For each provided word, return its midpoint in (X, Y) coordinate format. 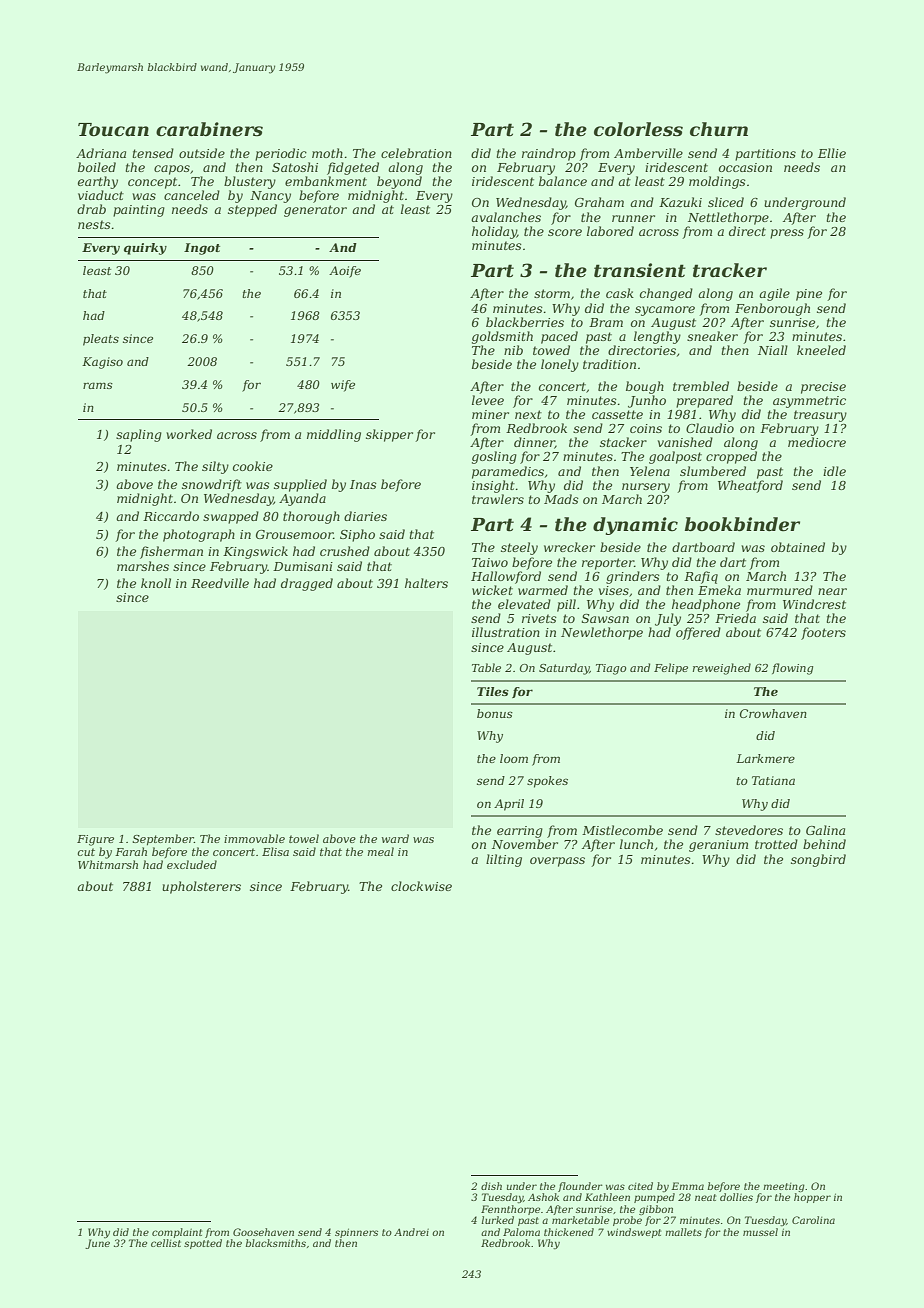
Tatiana (773, 780)
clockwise (421, 886)
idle (834, 471)
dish (491, 1186)
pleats (101, 340)
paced (559, 337)
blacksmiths (276, 1243)
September (163, 839)
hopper (812, 1198)
